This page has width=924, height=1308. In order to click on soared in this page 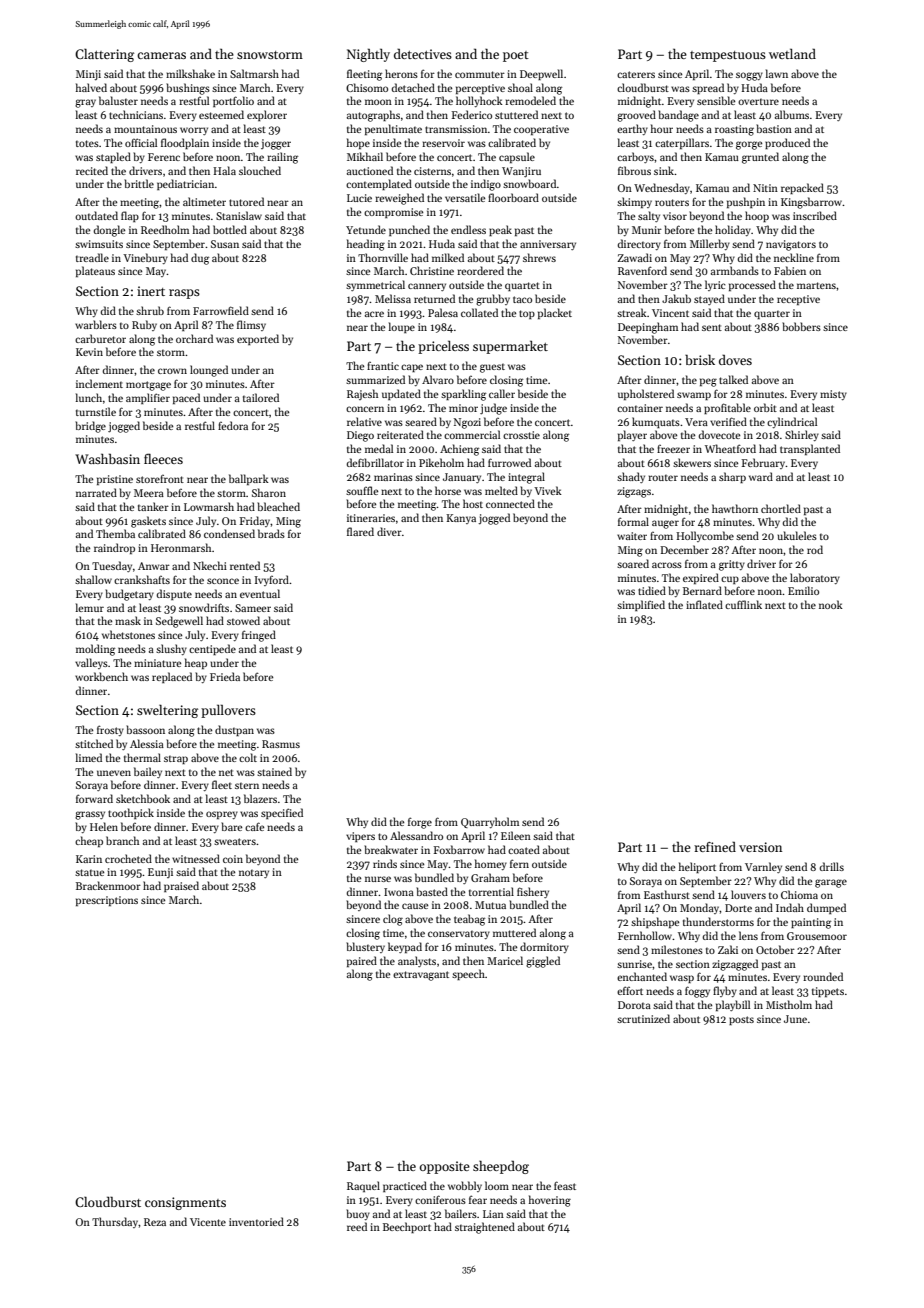, I will do `click(633, 563)`.
